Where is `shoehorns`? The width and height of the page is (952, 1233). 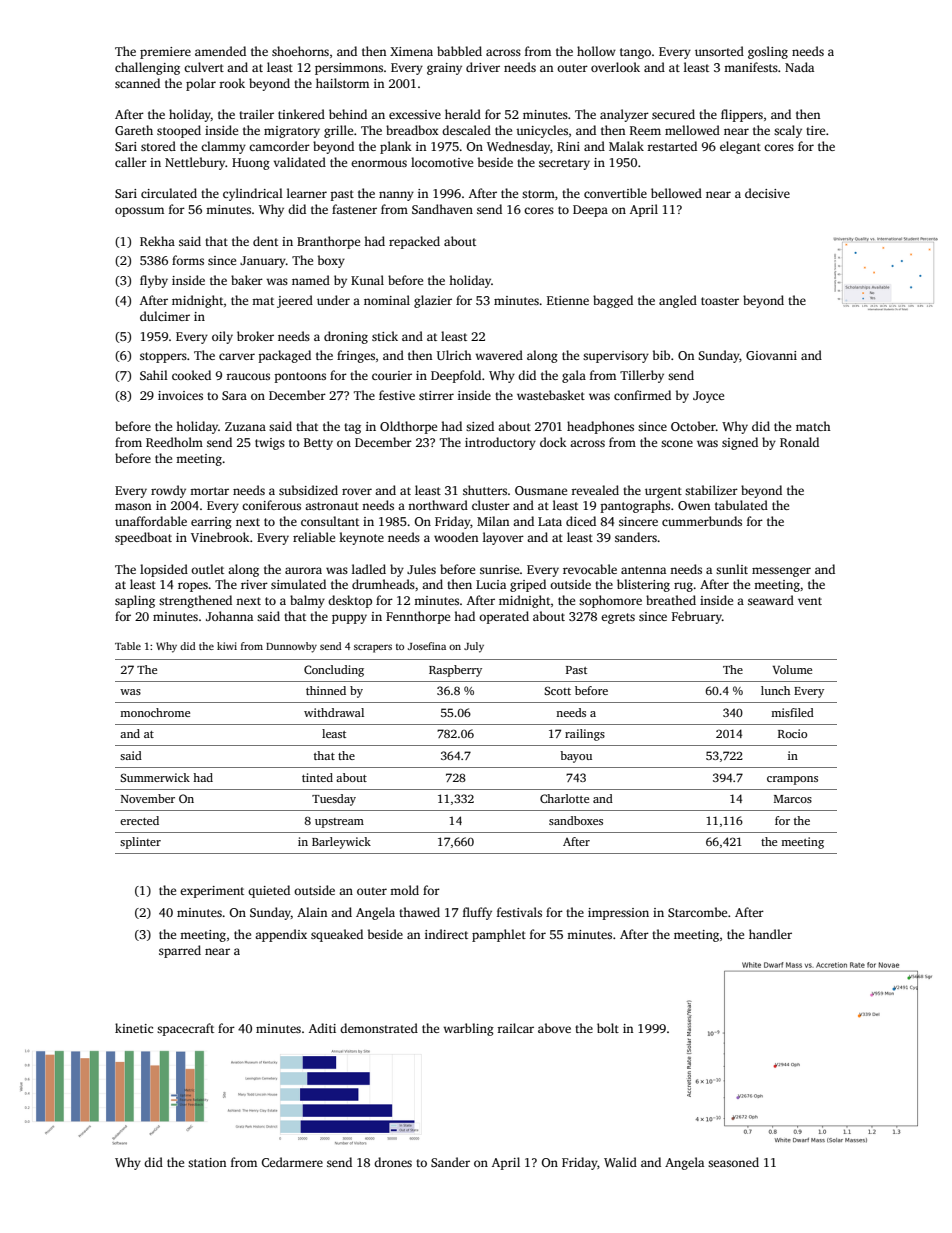
shoehorns is located at coordinates (300, 51).
